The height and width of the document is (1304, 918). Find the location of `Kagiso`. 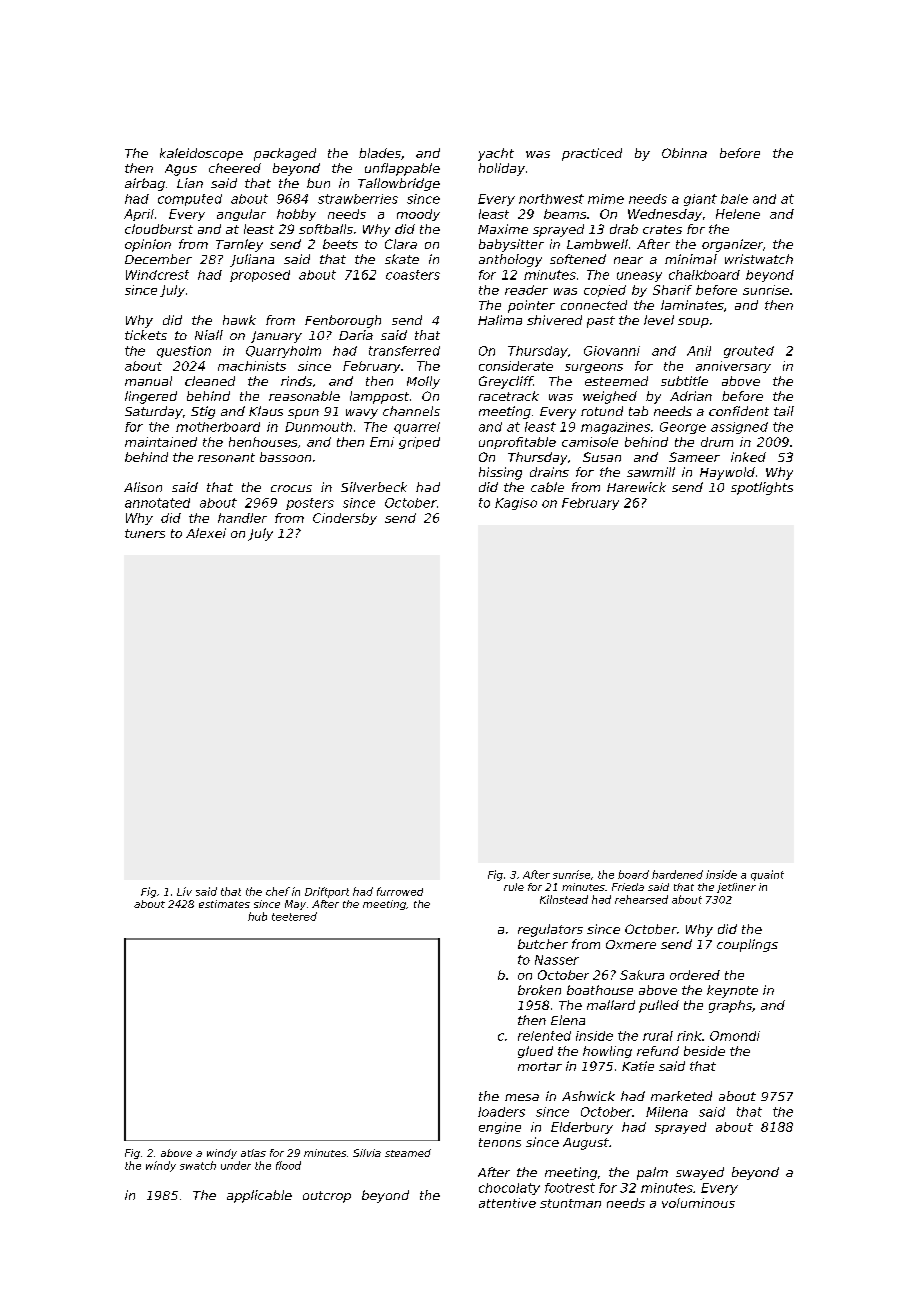

Kagiso is located at coordinates (516, 504).
